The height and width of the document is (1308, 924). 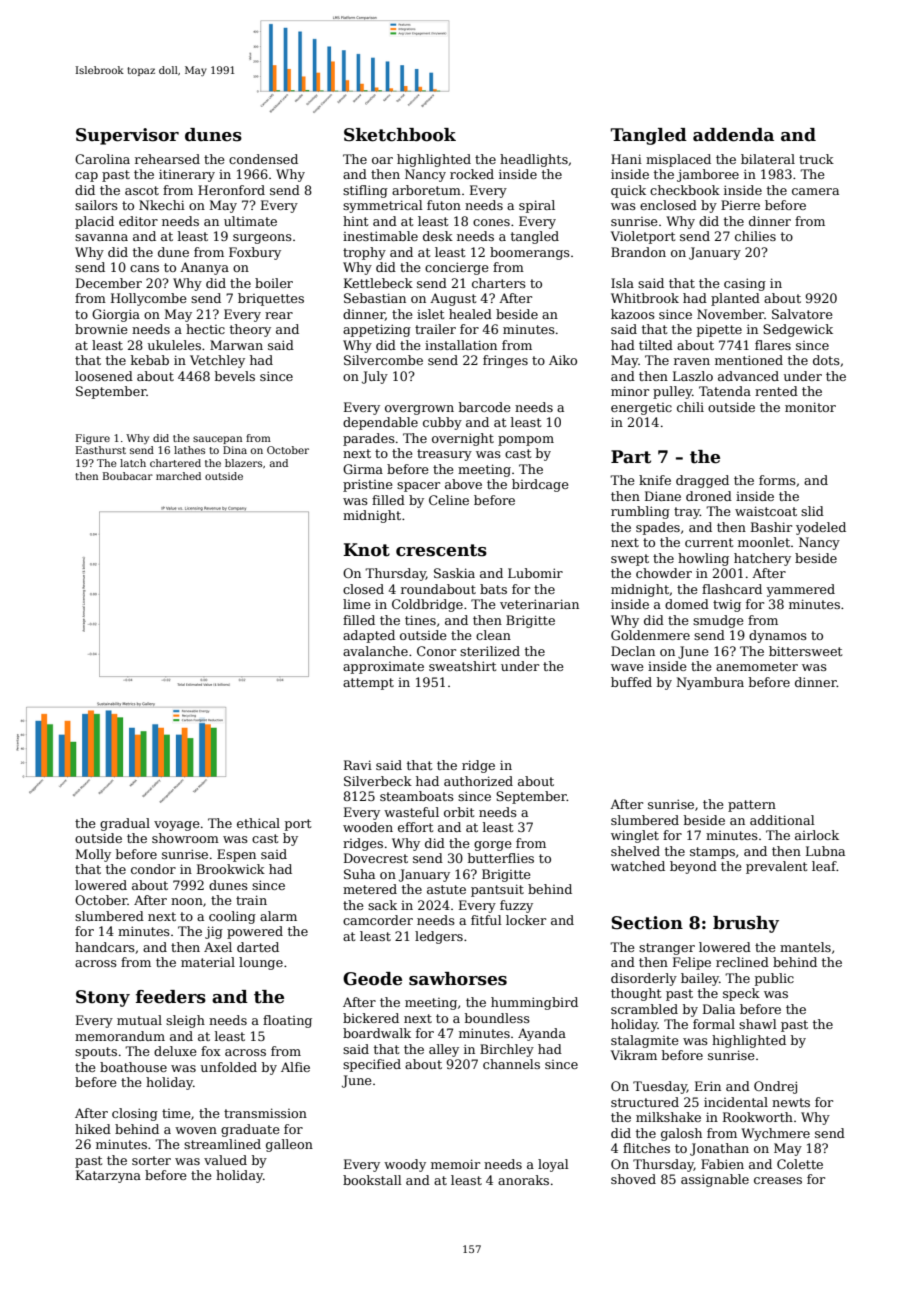 What do you see at coordinates (128, 476) in the document?
I see `Boubacar` at bounding box center [128, 476].
